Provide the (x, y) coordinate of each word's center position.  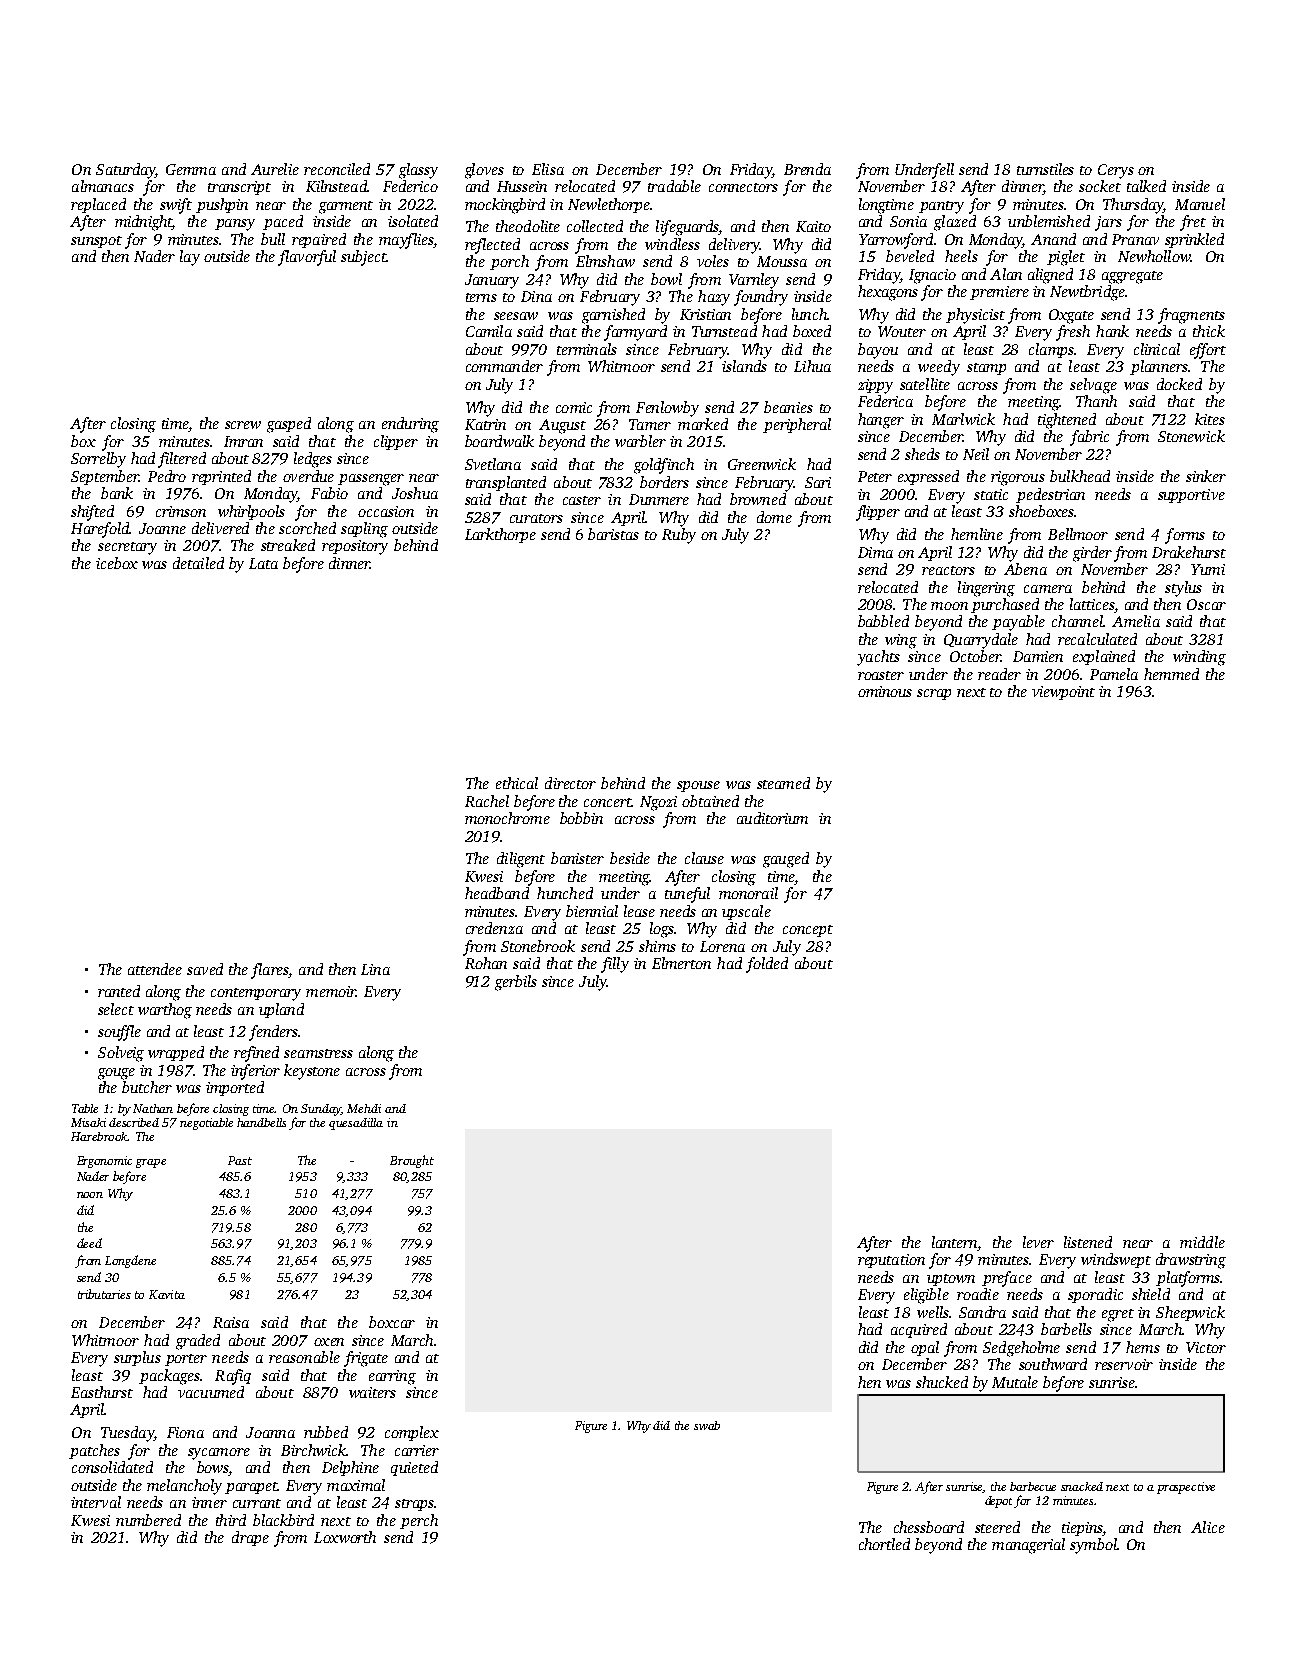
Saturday (126, 171)
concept (808, 931)
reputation (891, 1261)
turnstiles (1045, 169)
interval (96, 1502)
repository (355, 547)
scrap (934, 694)
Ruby (679, 536)
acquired (919, 1330)
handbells (261, 1122)
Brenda (807, 169)
